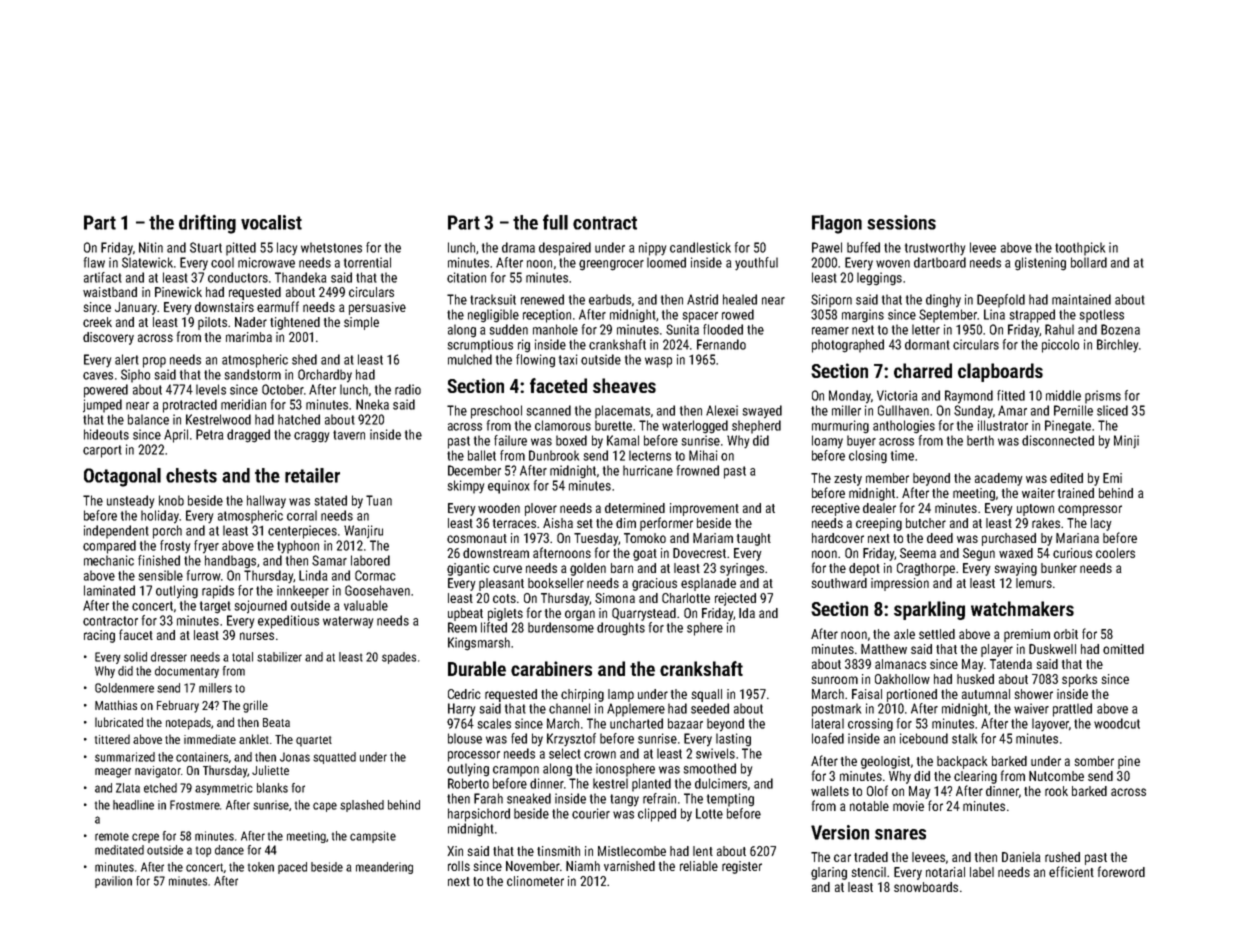 The image size is (1233, 952). Describe the element at coordinates (994, 314) in the screenshot. I see `Lina` at that location.
